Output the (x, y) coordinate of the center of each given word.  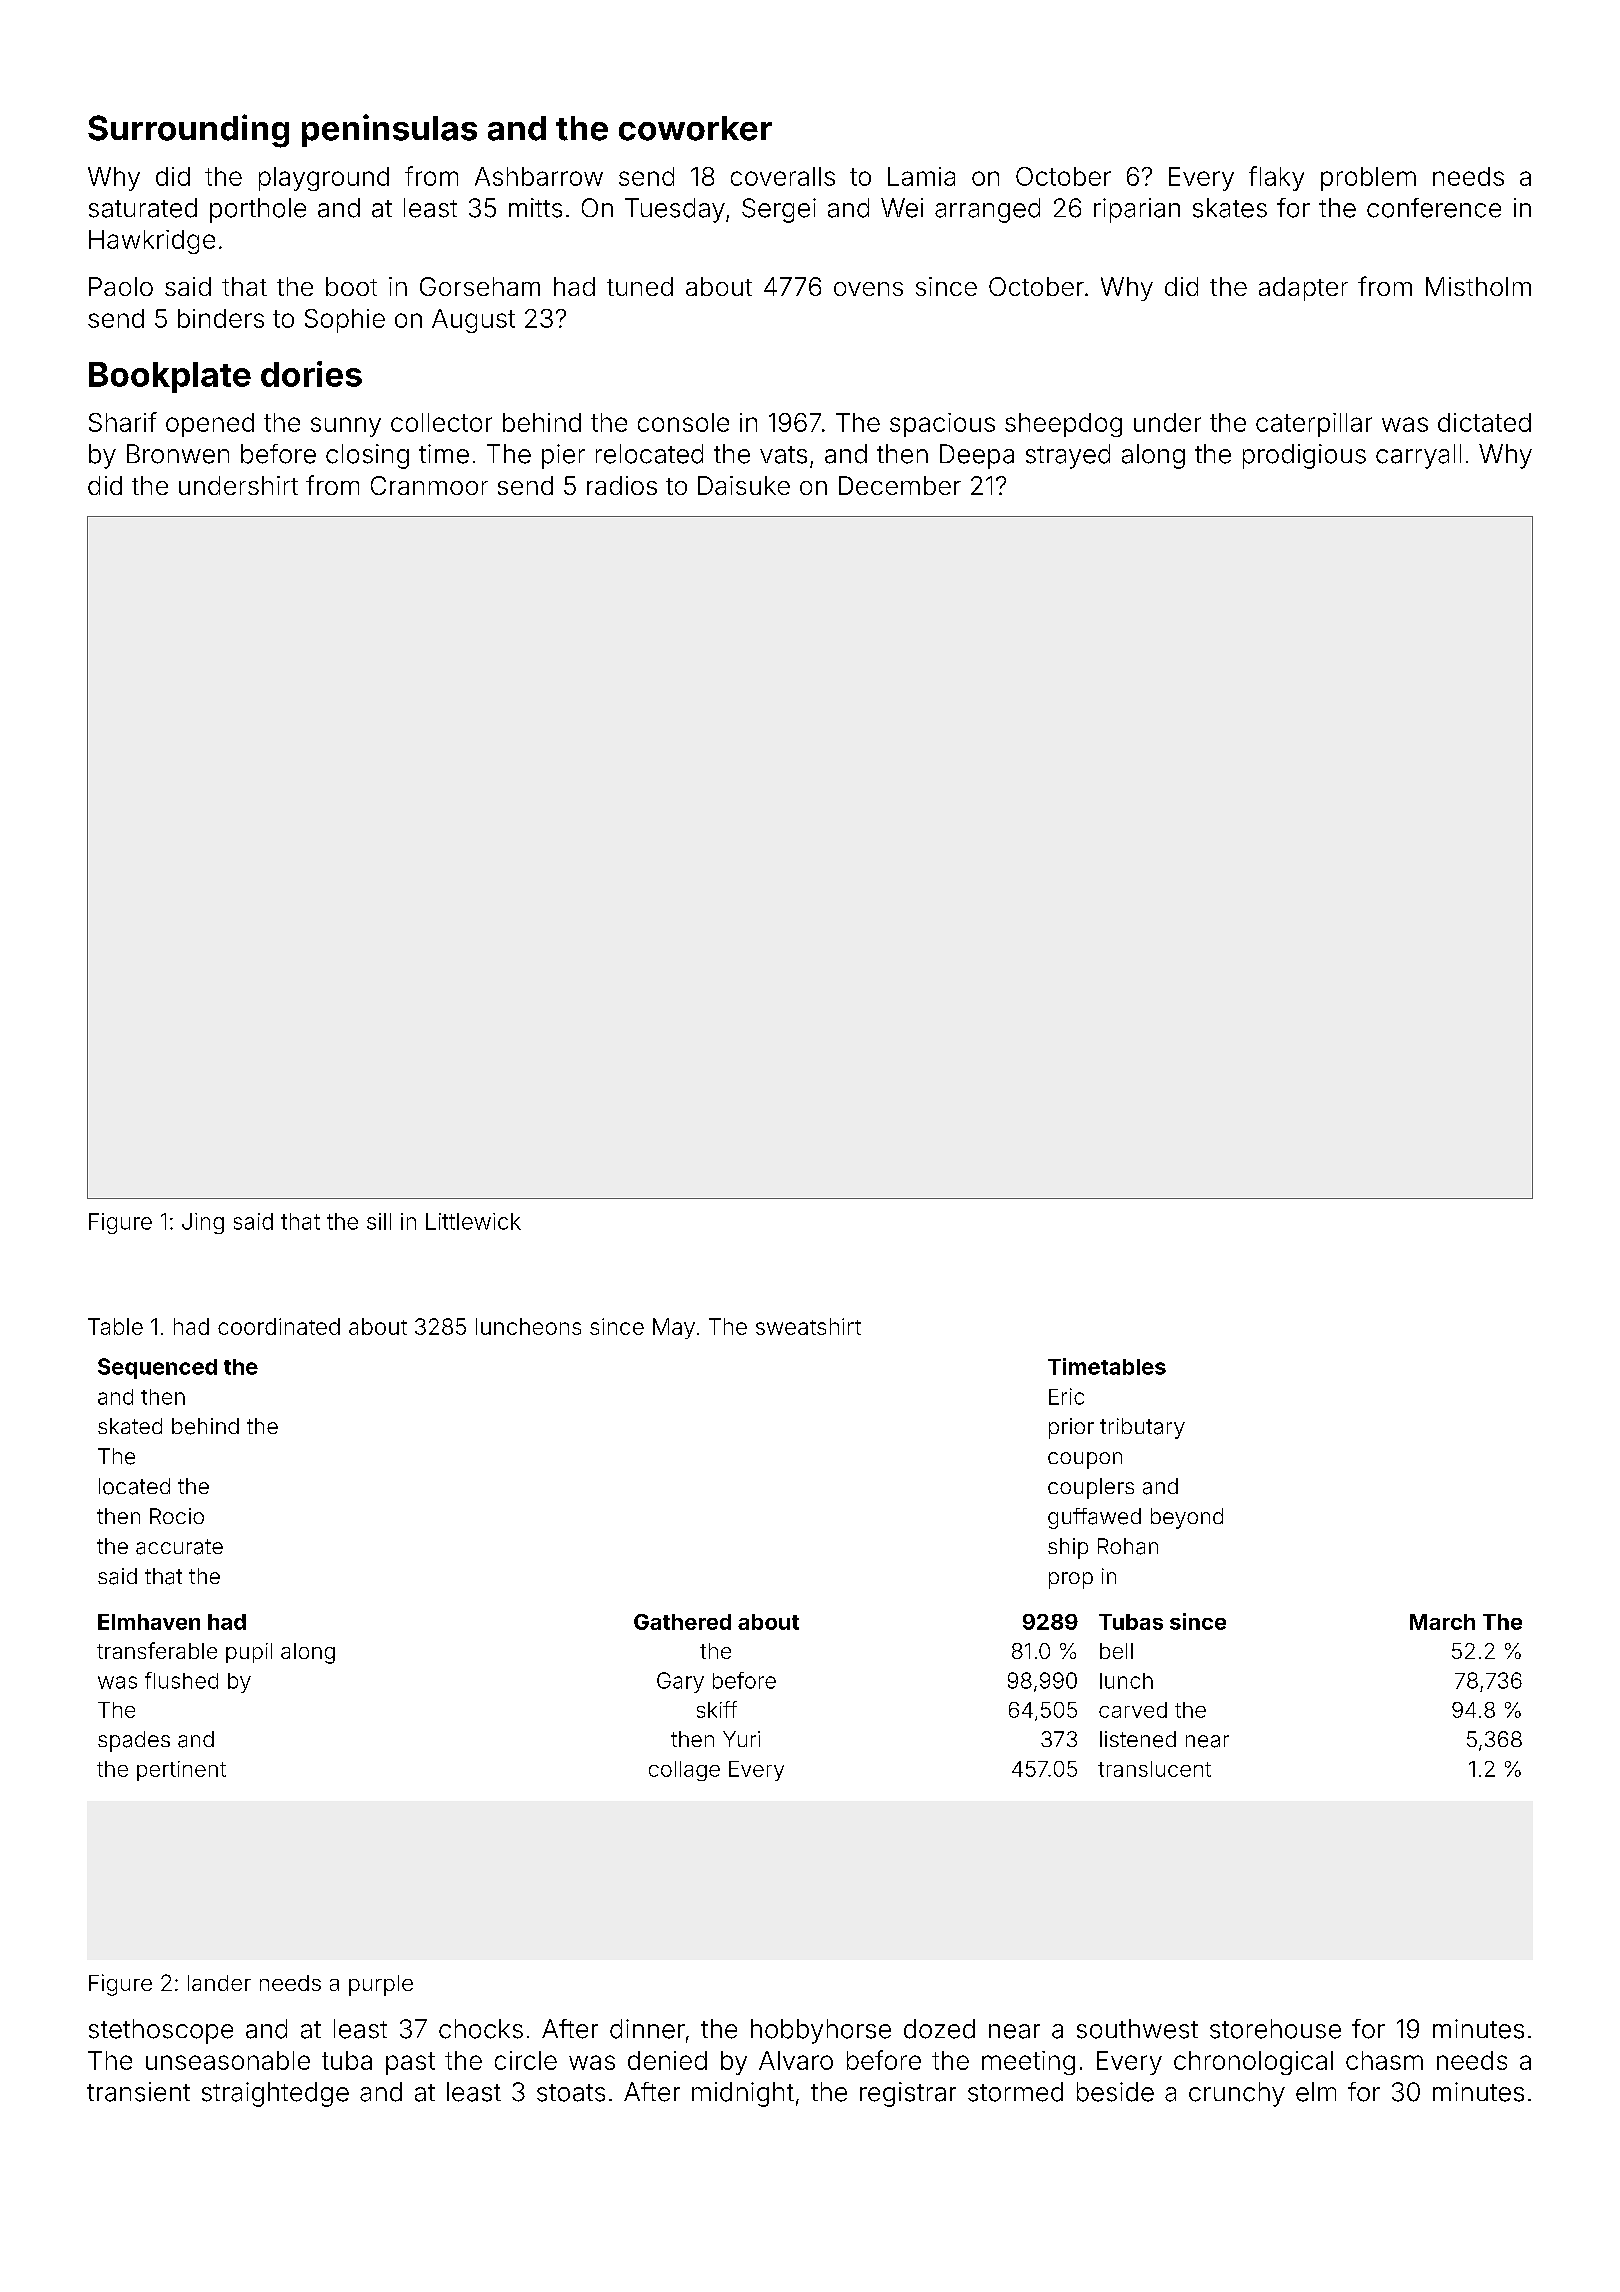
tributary (1142, 1428)
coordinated (279, 1326)
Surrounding (188, 131)
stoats (571, 2093)
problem (1368, 179)
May (674, 1328)
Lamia (921, 176)
